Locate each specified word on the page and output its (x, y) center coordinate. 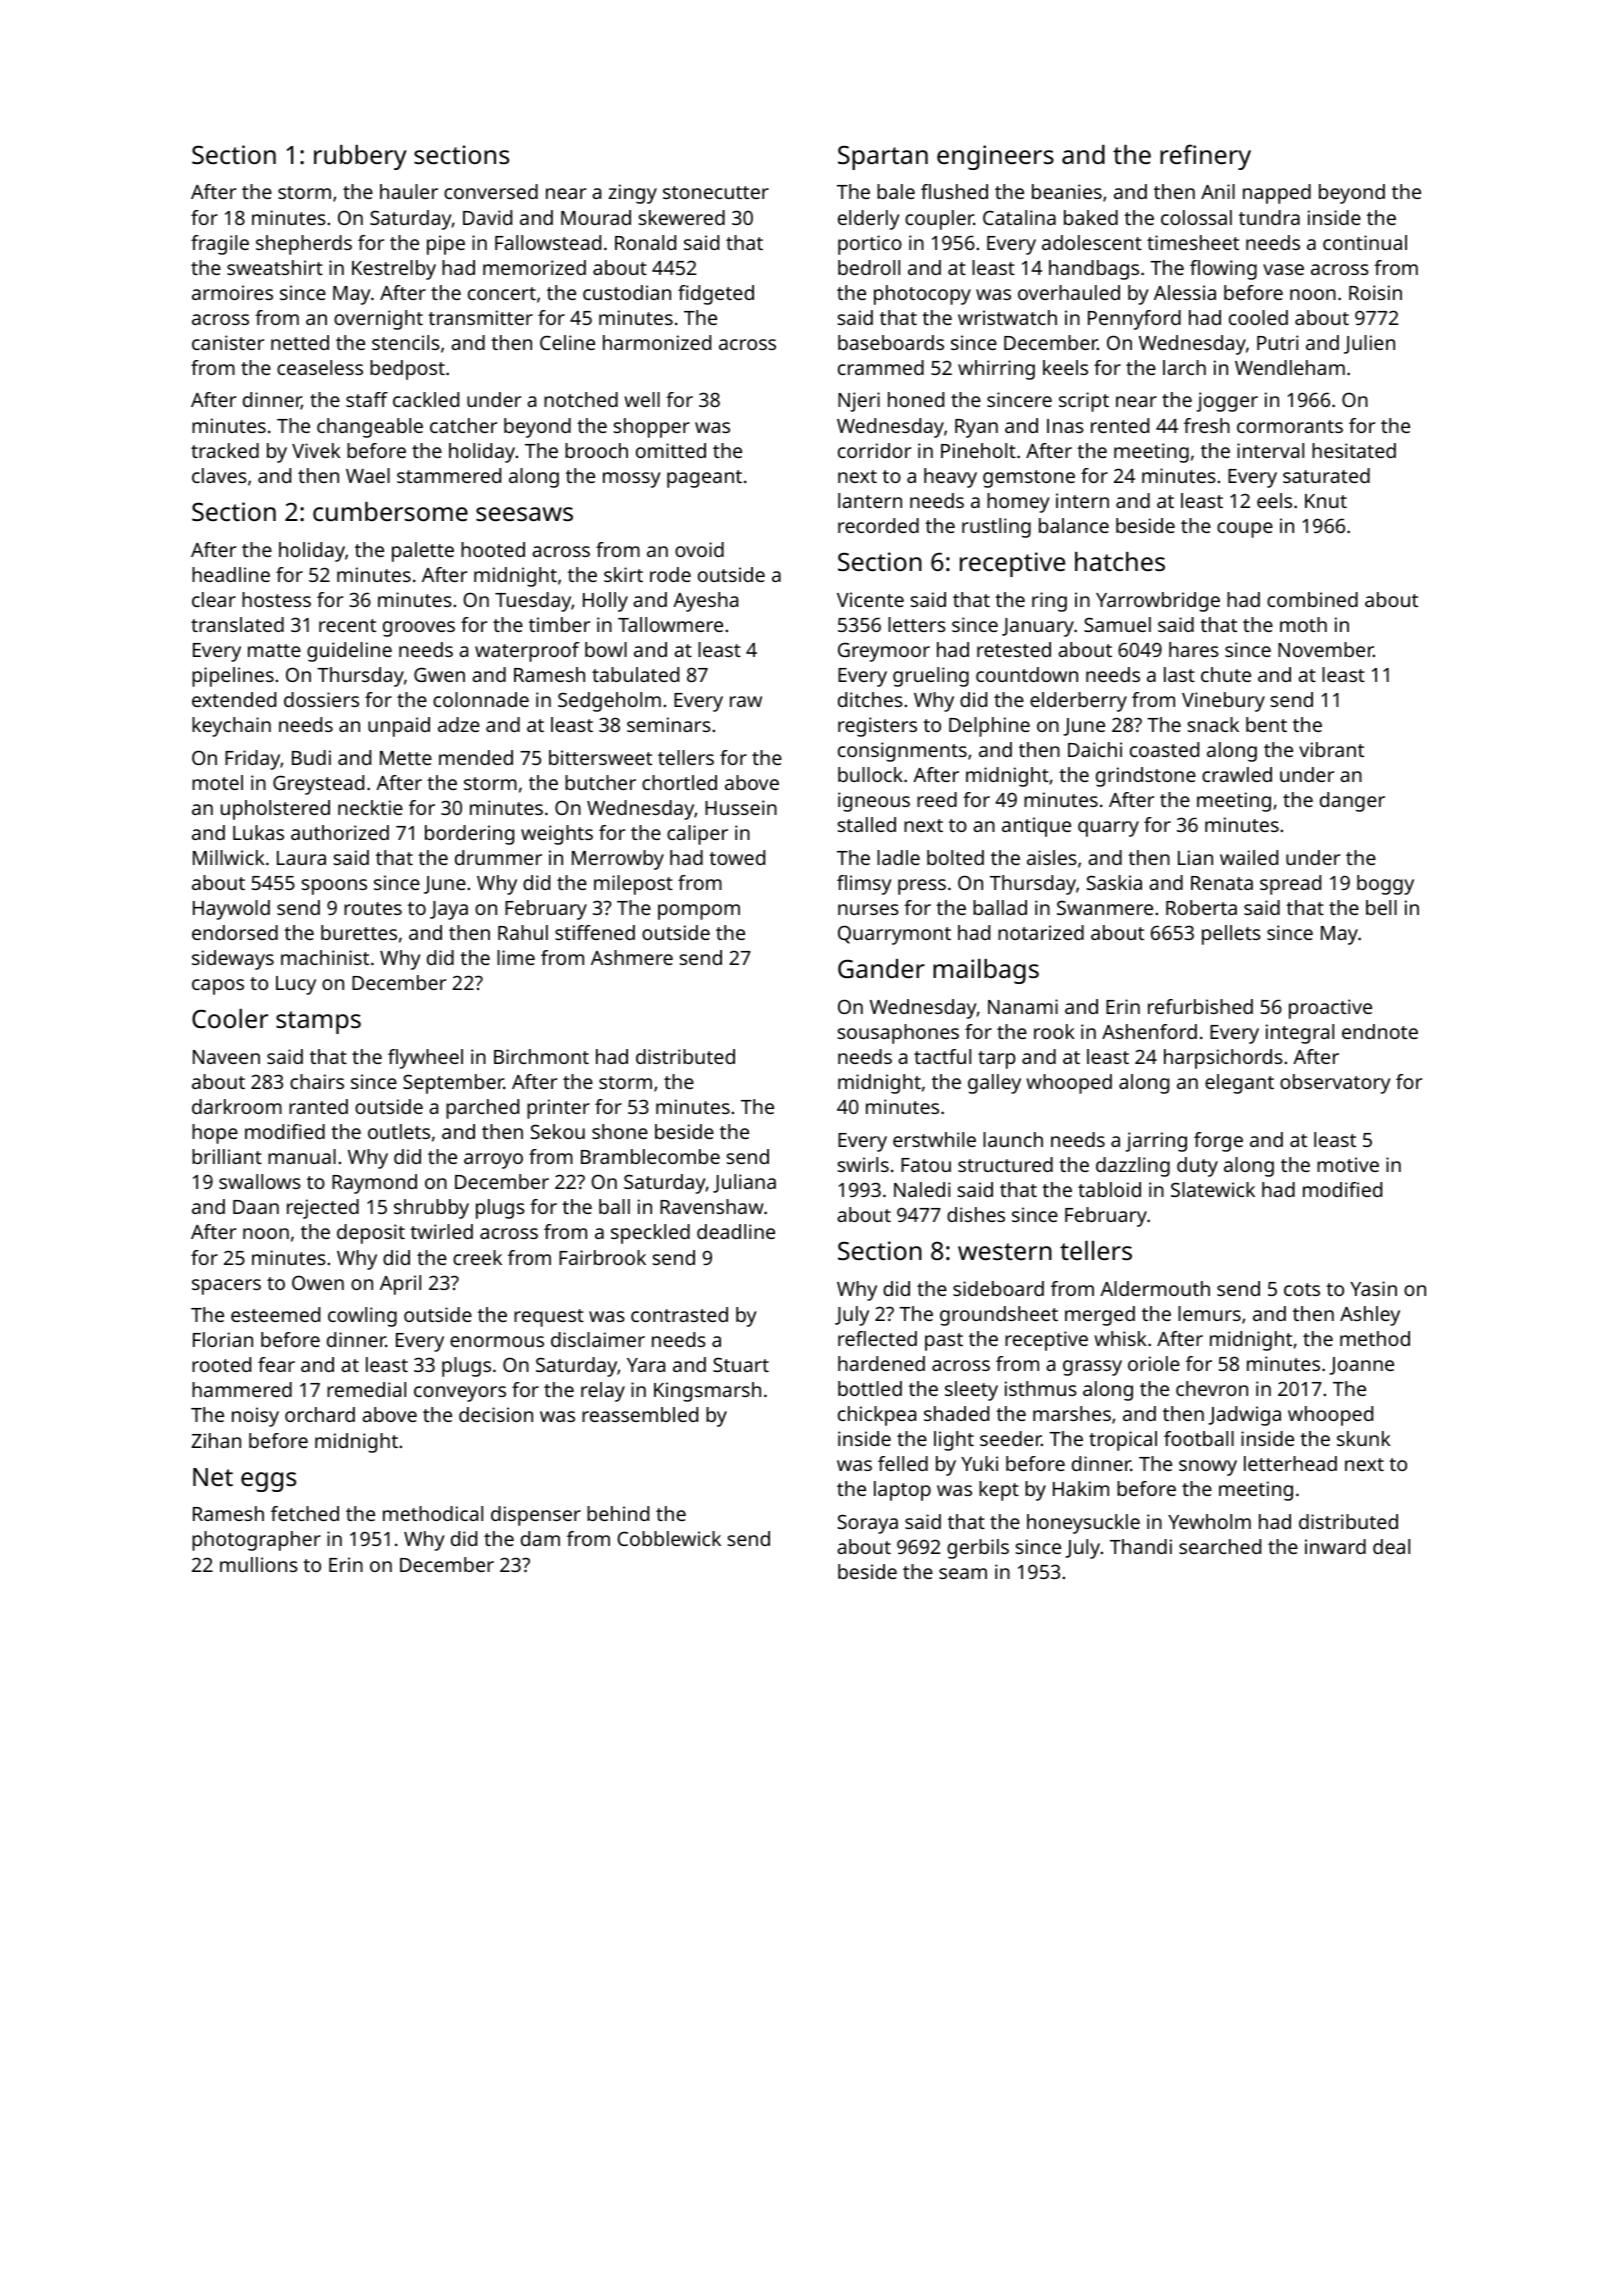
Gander (881, 968)
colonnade (481, 699)
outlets (399, 1131)
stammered (449, 475)
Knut (1326, 501)
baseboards (891, 342)
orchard (320, 1414)
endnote (1380, 1031)
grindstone (1146, 777)
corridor (874, 450)
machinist (325, 957)
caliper (697, 835)
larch (1184, 367)
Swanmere (1105, 907)
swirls (863, 1164)
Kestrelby (394, 270)
